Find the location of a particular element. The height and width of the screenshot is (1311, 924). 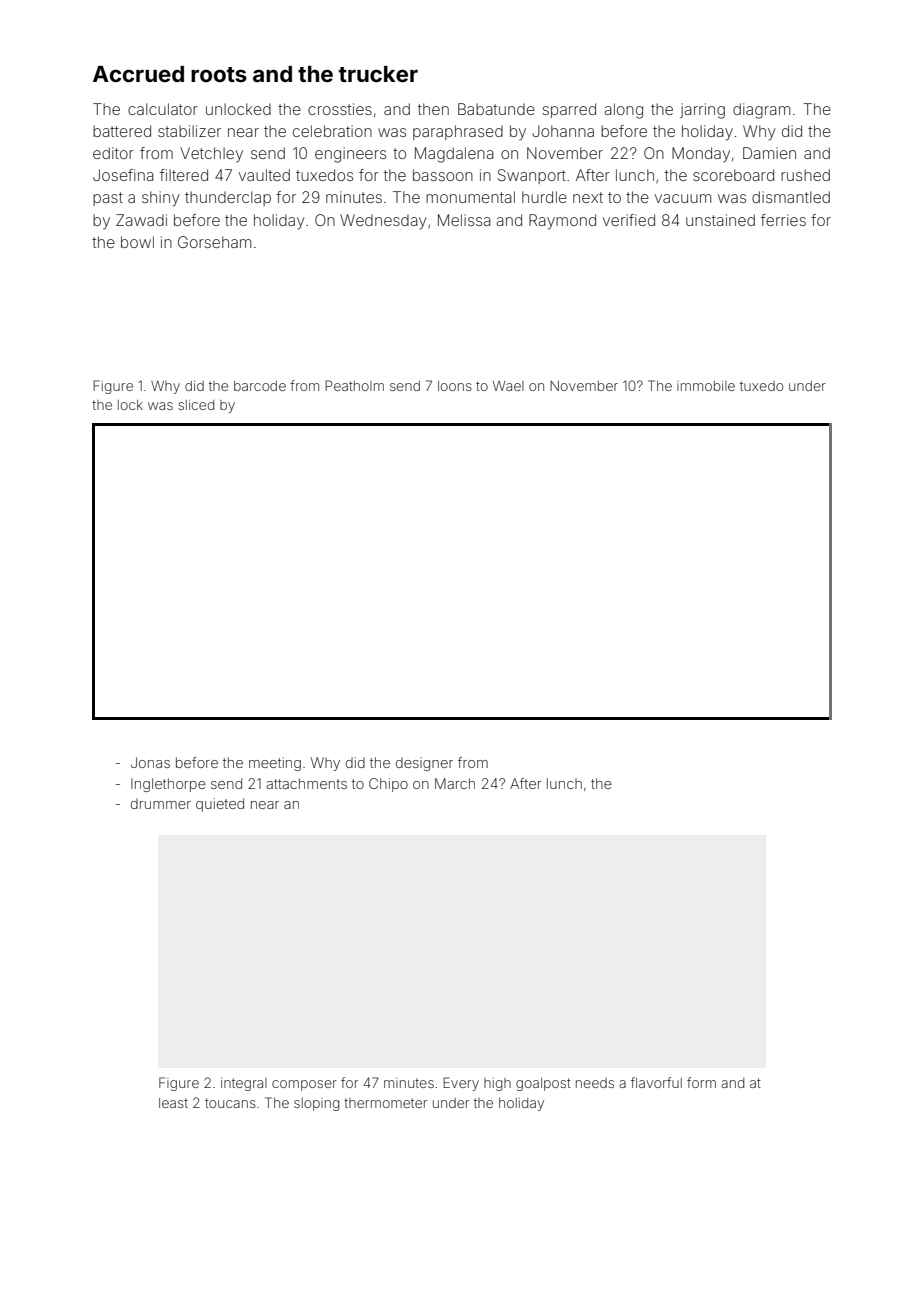

loons is located at coordinates (455, 386).
